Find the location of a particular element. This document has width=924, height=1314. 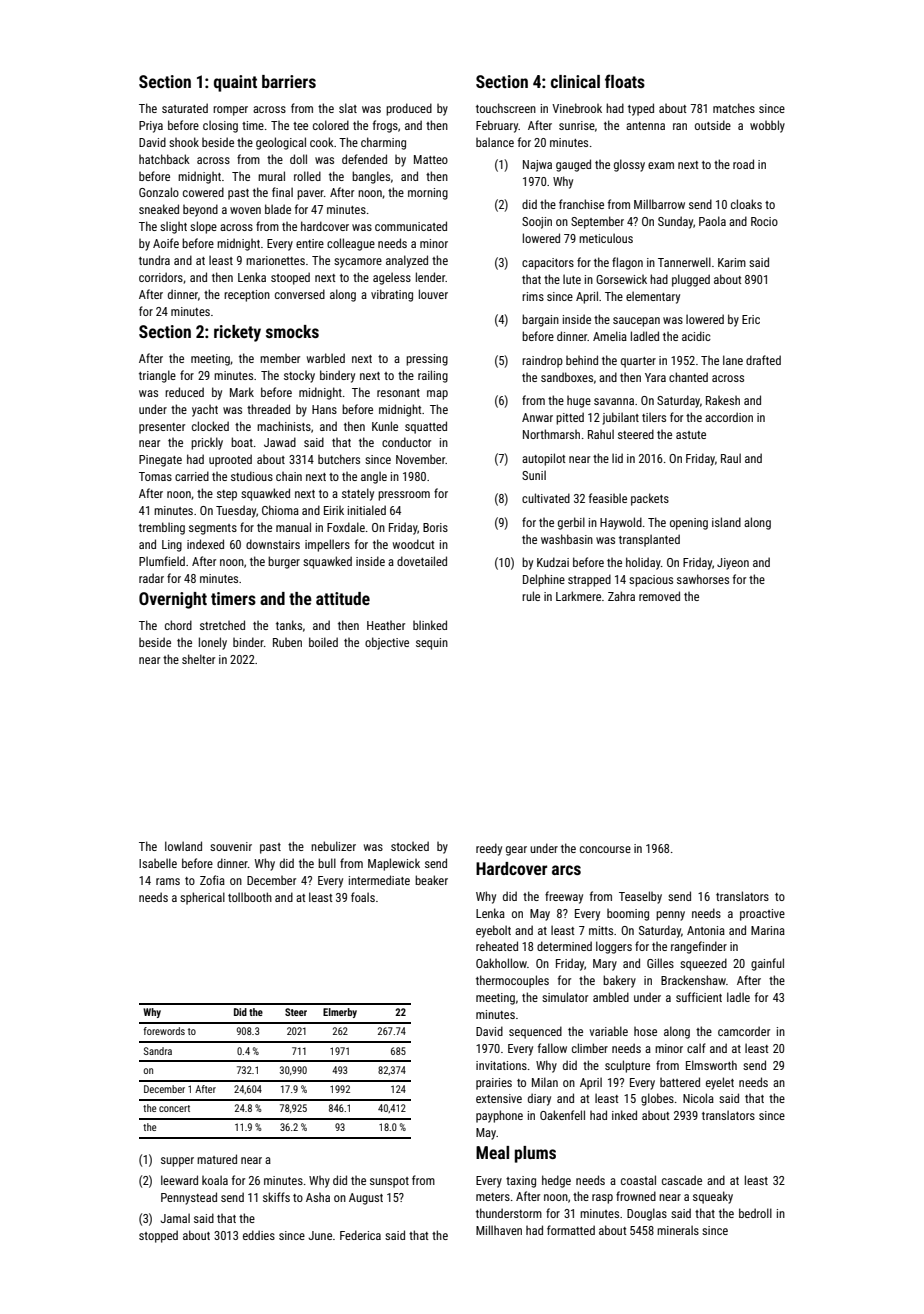

geological is located at coordinates (281, 143).
